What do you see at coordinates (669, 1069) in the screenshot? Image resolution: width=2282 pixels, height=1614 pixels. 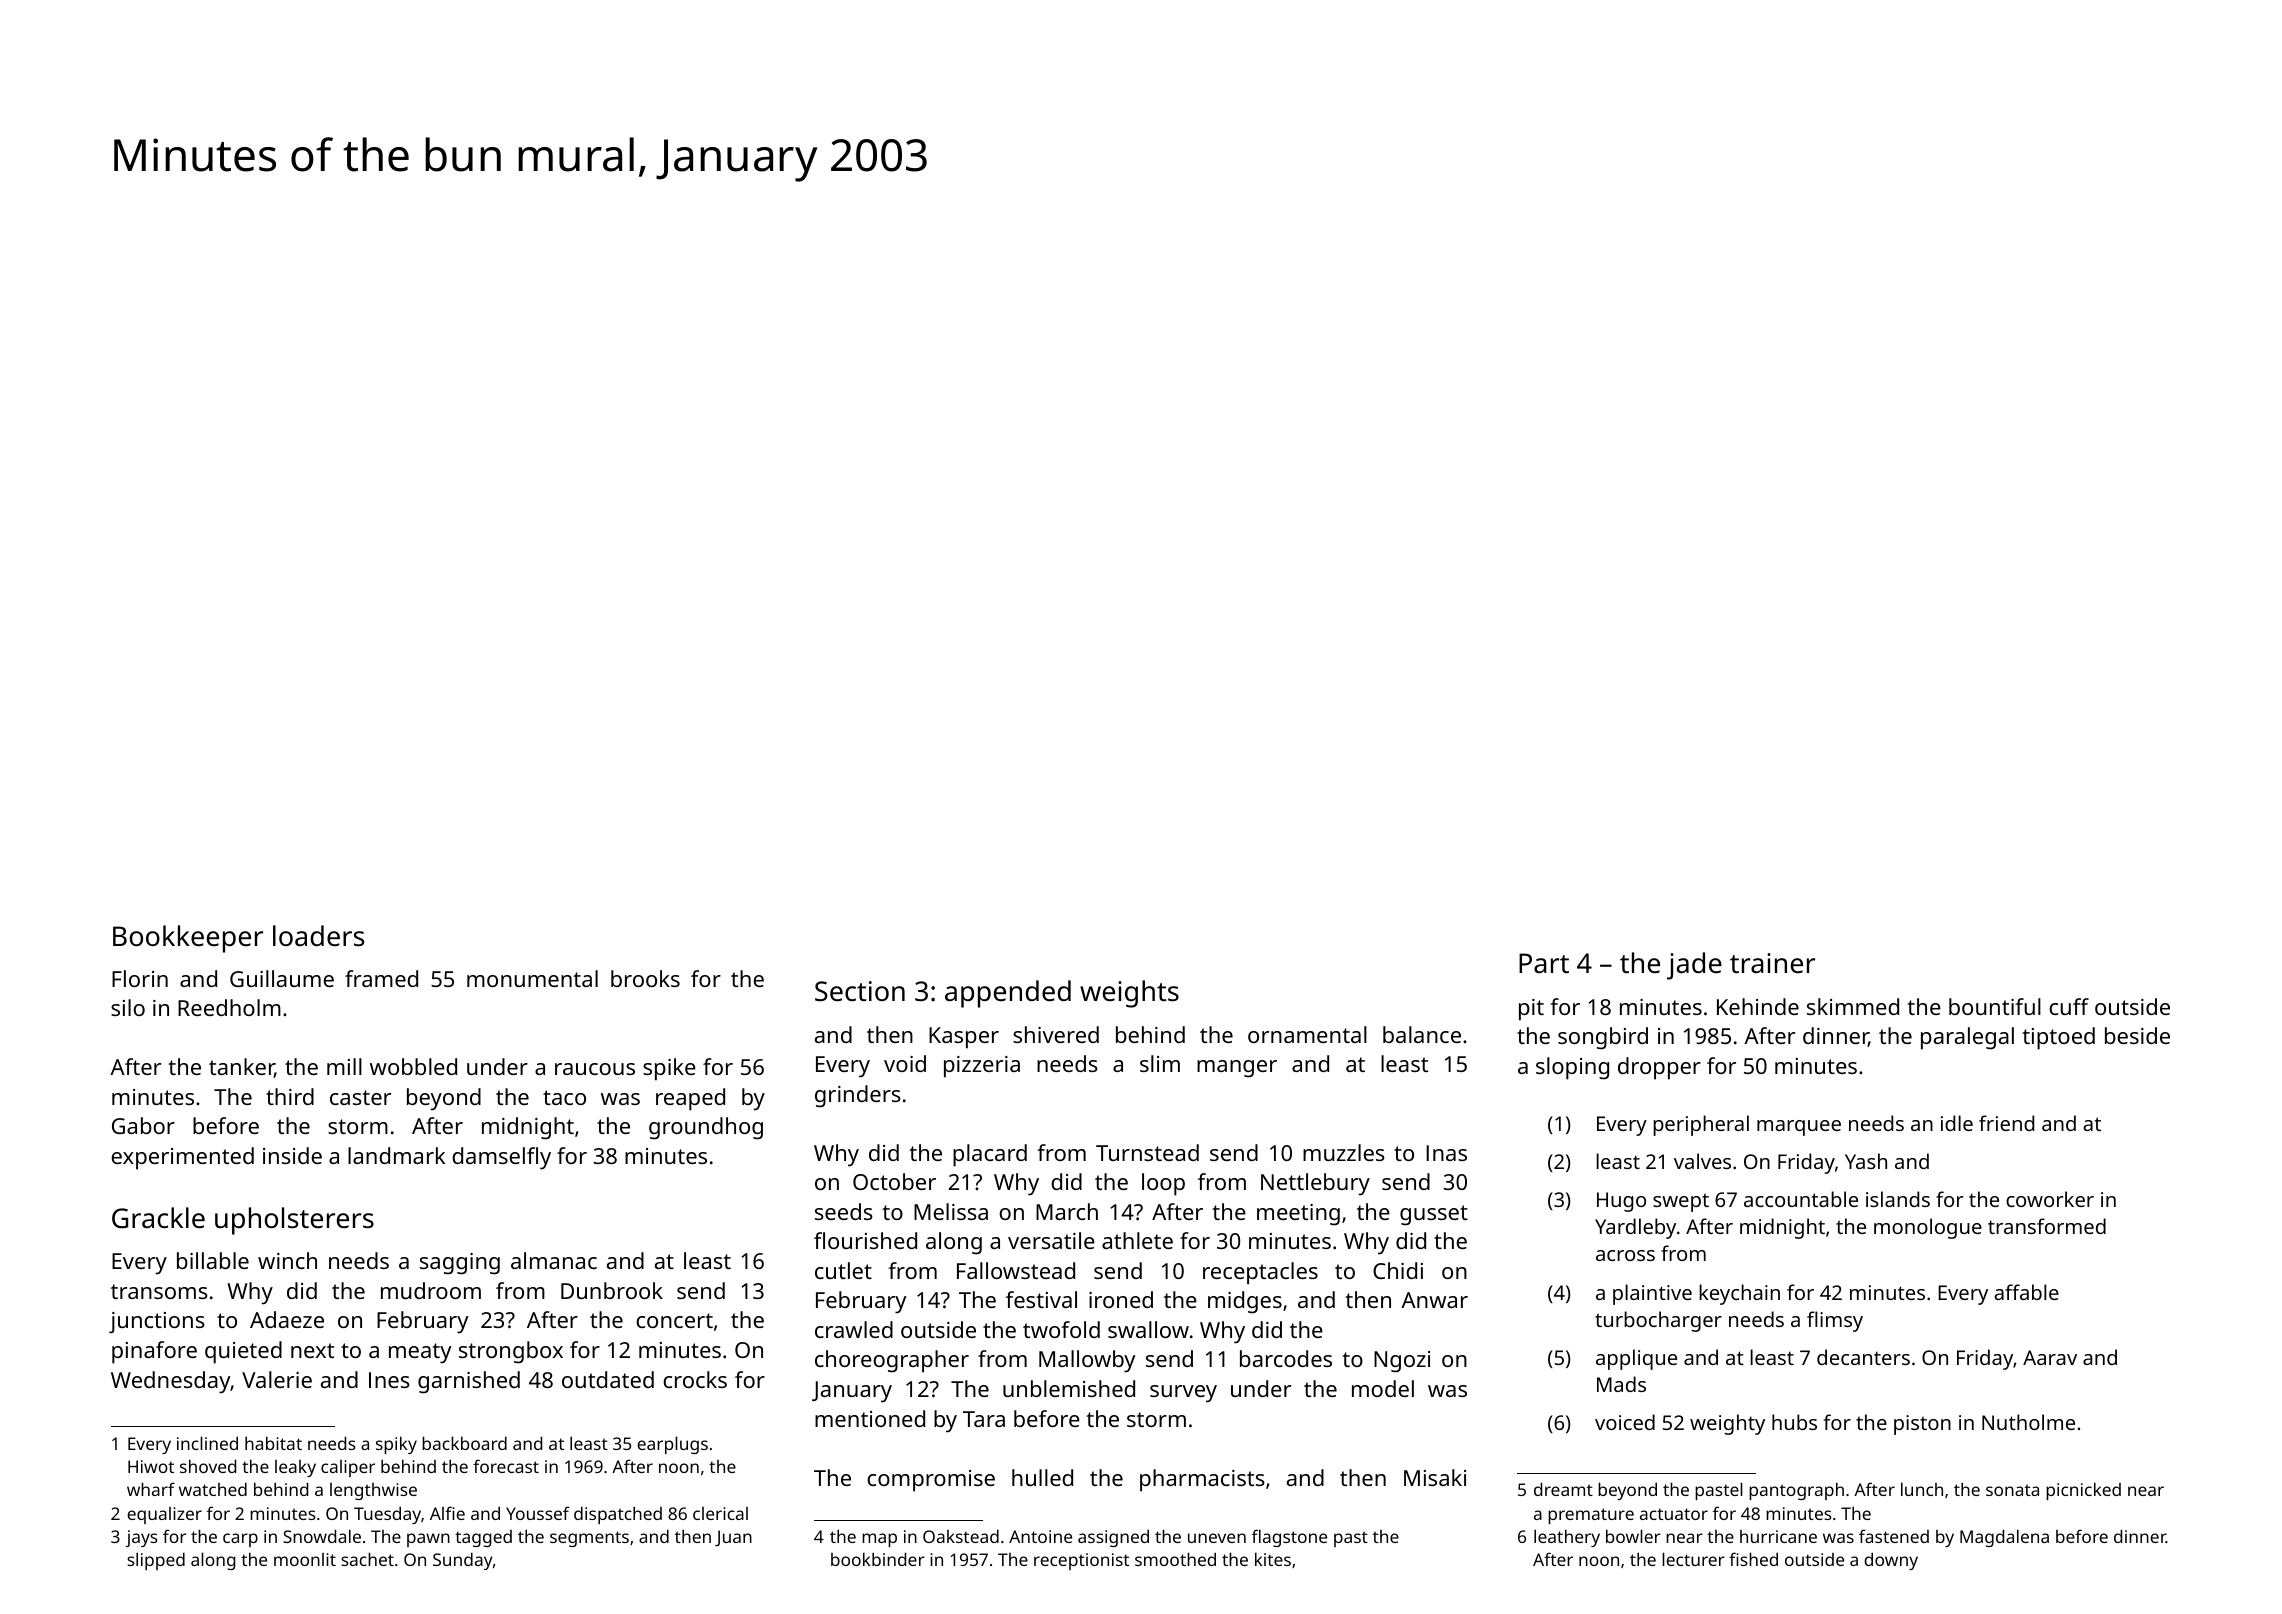 I see `spike` at bounding box center [669, 1069].
